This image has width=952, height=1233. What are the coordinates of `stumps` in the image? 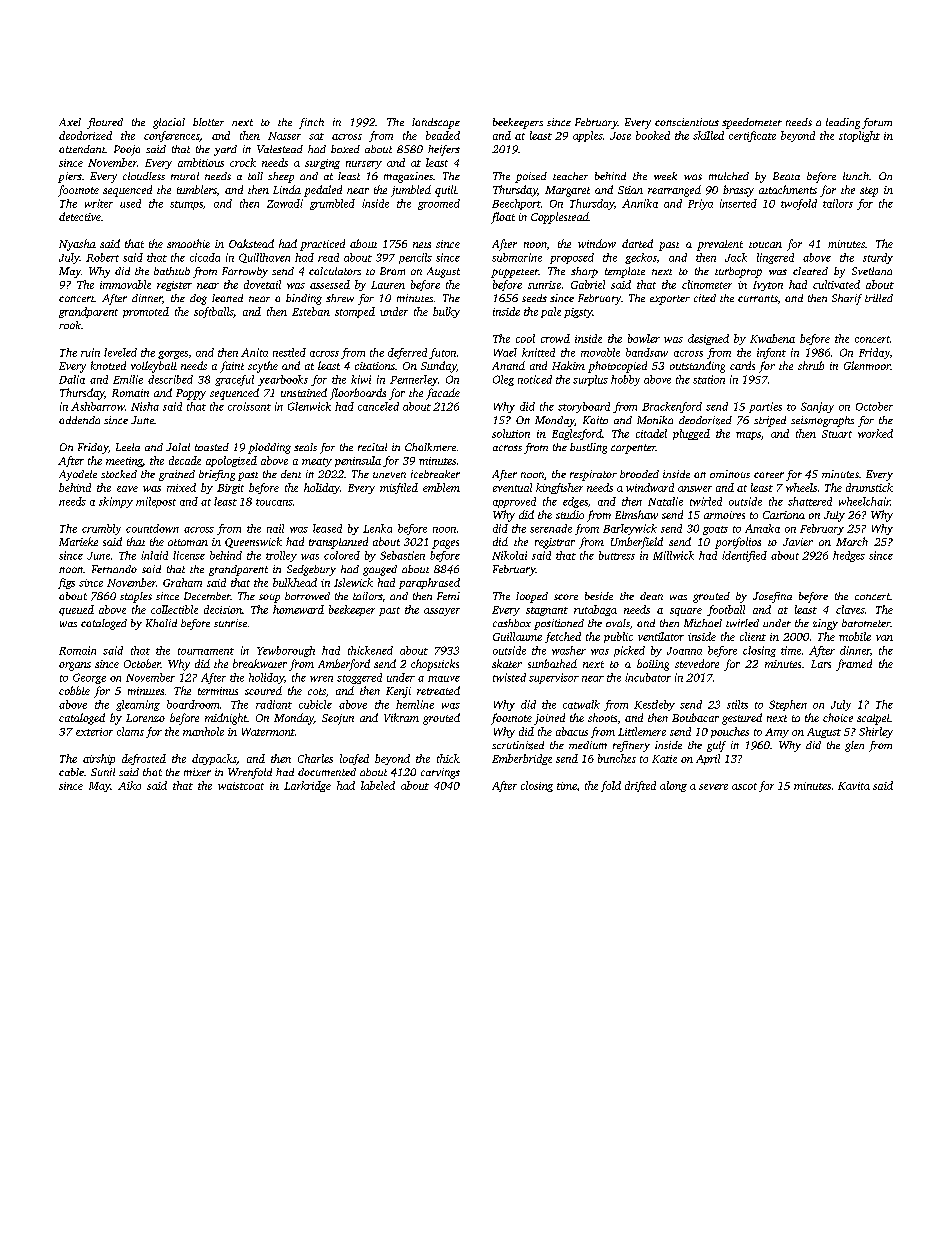 It's located at (186, 205).
